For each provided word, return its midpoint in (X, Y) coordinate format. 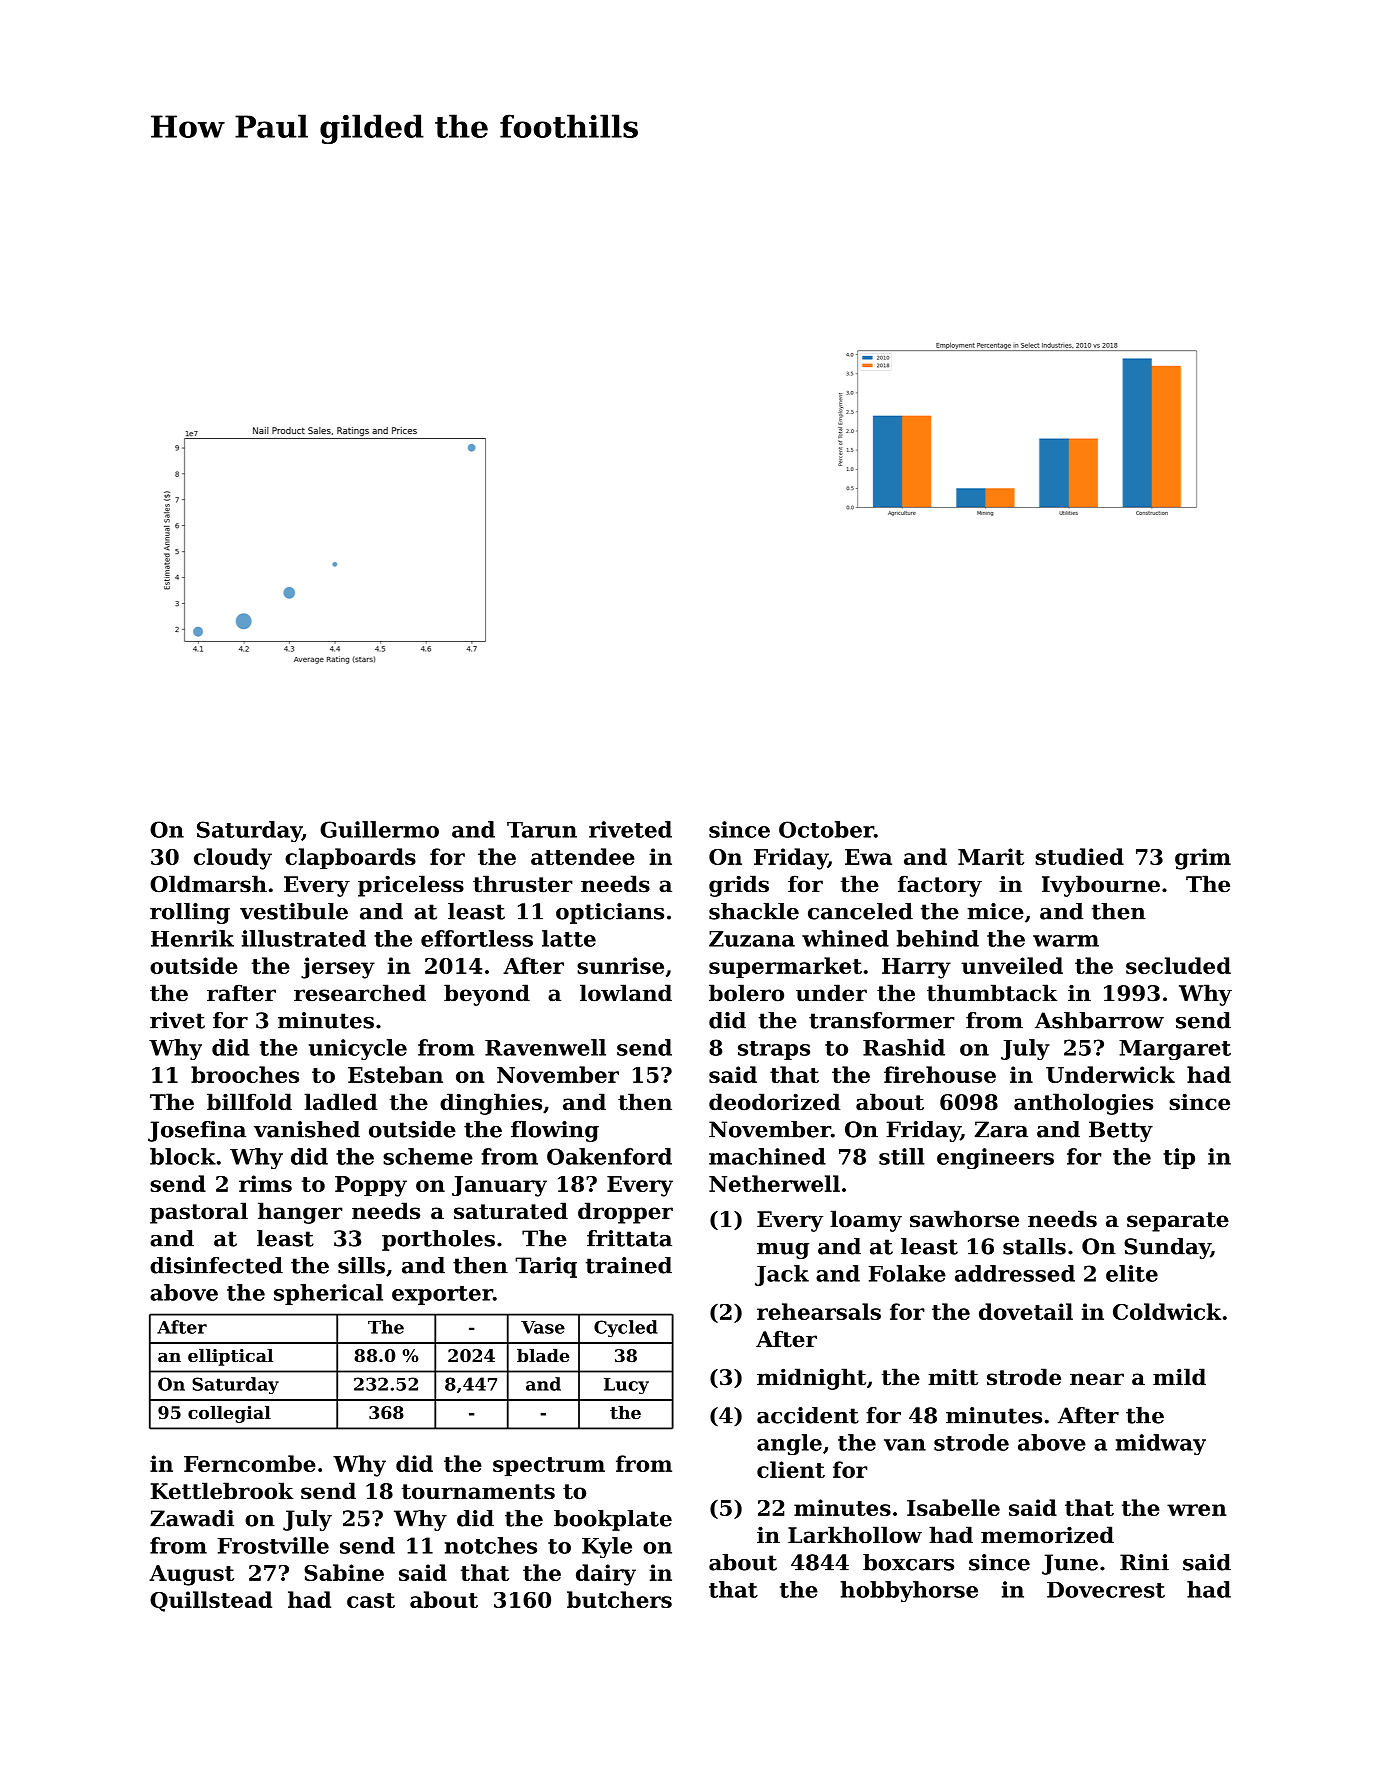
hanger (300, 1213)
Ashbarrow (1099, 1020)
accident (808, 1415)
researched (360, 993)
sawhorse (964, 1219)
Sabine (344, 1572)
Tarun (542, 830)
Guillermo (379, 829)
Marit (991, 856)
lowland (626, 993)
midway (1161, 1444)
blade (543, 1355)
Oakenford (609, 1156)
